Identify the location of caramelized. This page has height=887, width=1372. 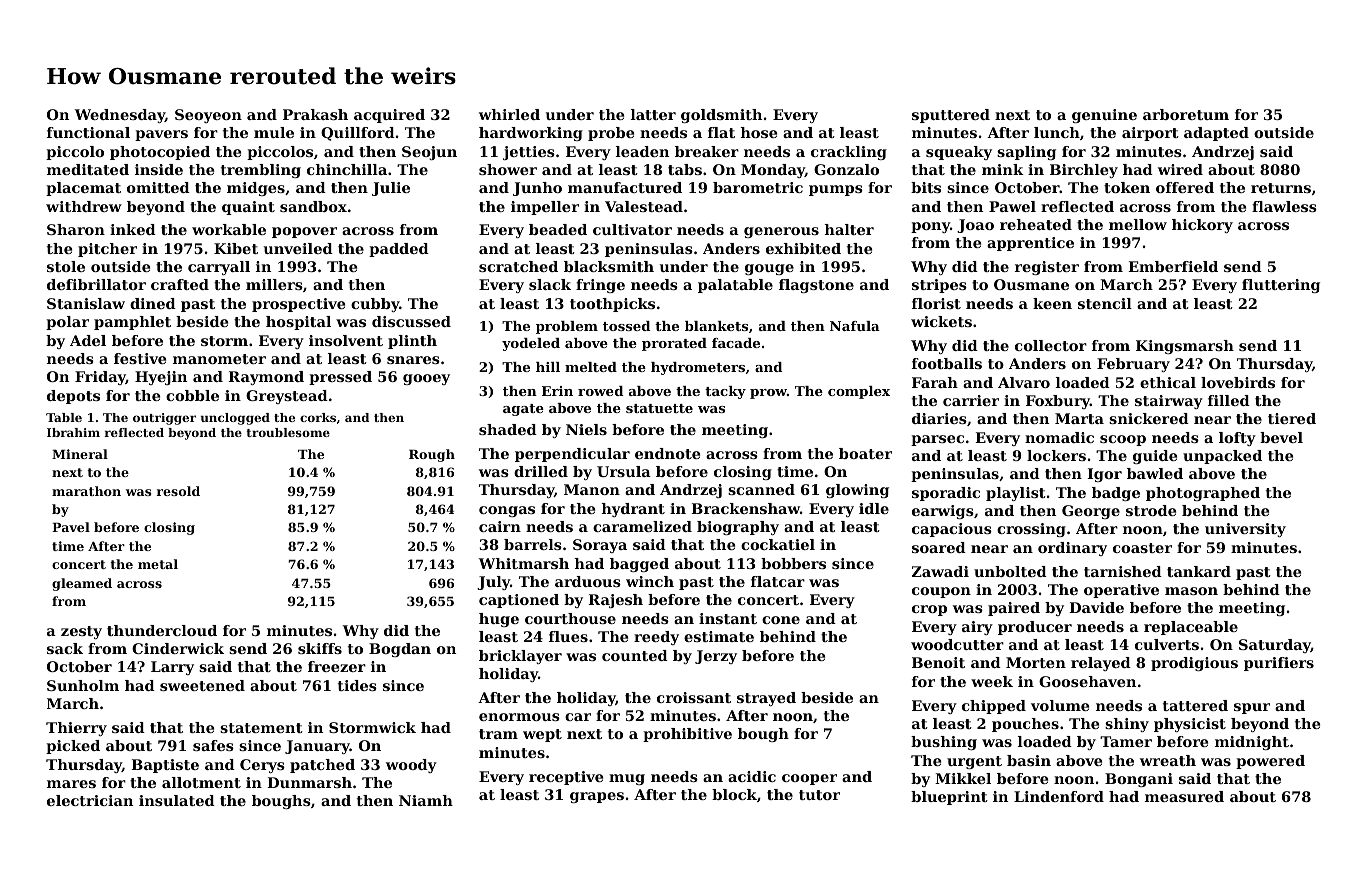
(642, 526).
